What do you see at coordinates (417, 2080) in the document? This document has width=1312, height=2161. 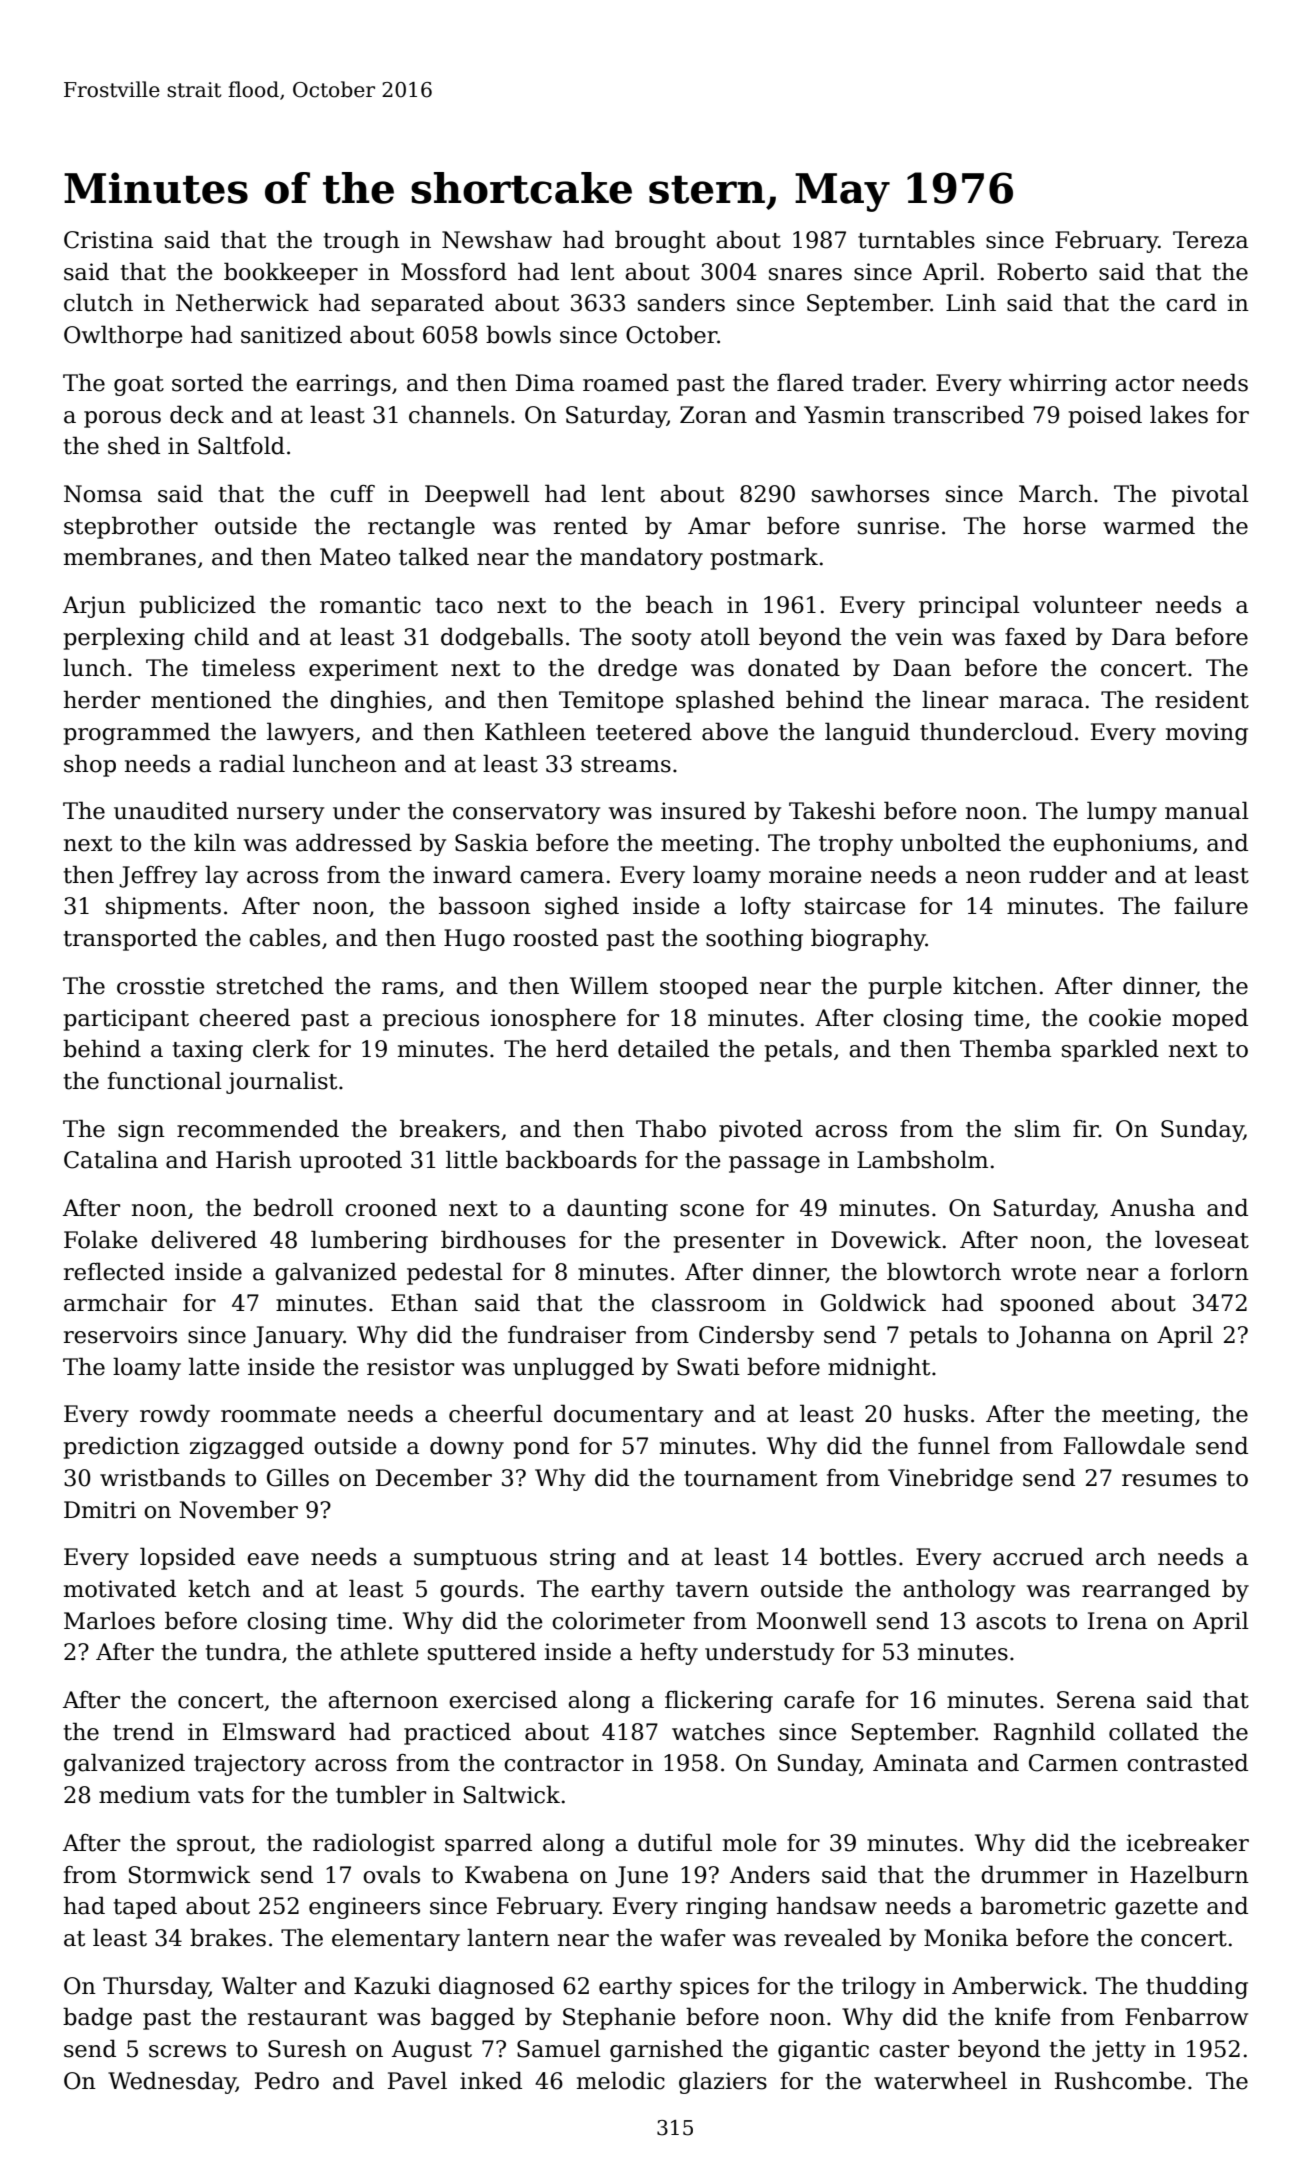 I see `Pavel` at bounding box center [417, 2080].
